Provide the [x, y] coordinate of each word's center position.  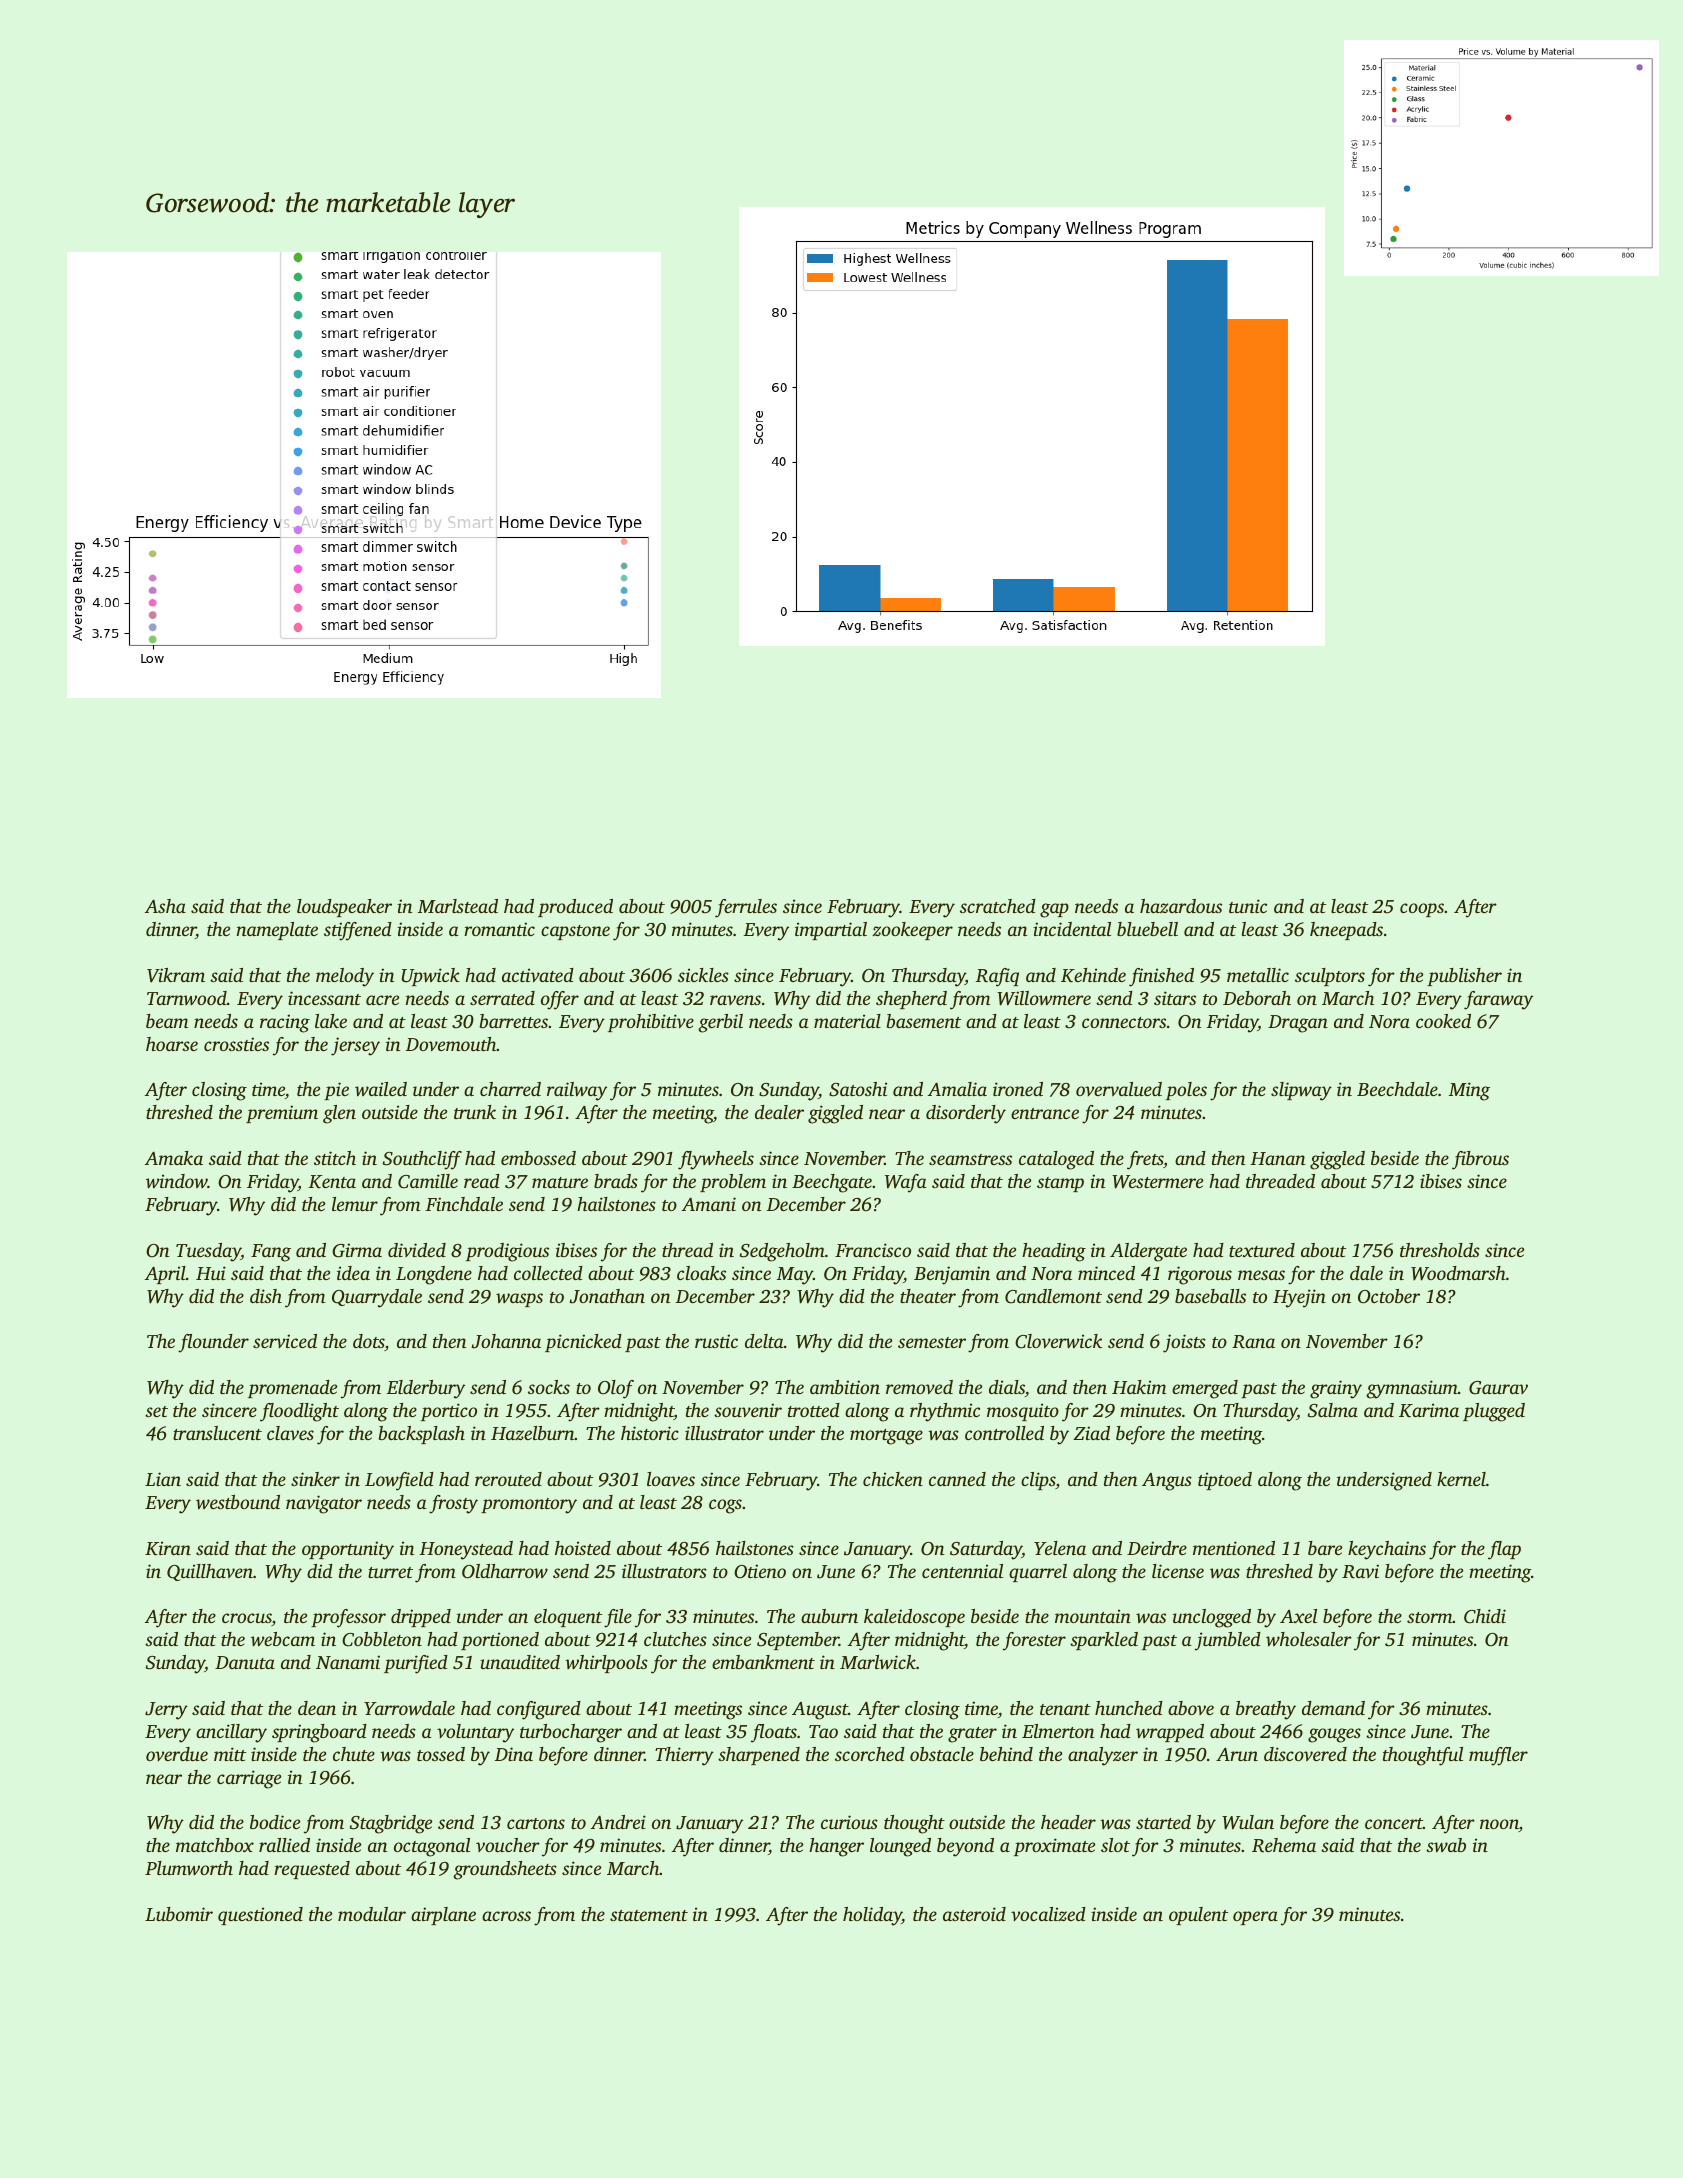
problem [733, 1183]
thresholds [1440, 1250]
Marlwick [878, 1662]
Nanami [348, 1662]
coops [1422, 910]
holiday [872, 1916]
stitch [335, 1158]
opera [1255, 1918]
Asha [165, 906]
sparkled [1104, 1641]
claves [290, 1433]
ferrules [746, 908]
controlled [1004, 1433]
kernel [1461, 1479]
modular [372, 1914]
